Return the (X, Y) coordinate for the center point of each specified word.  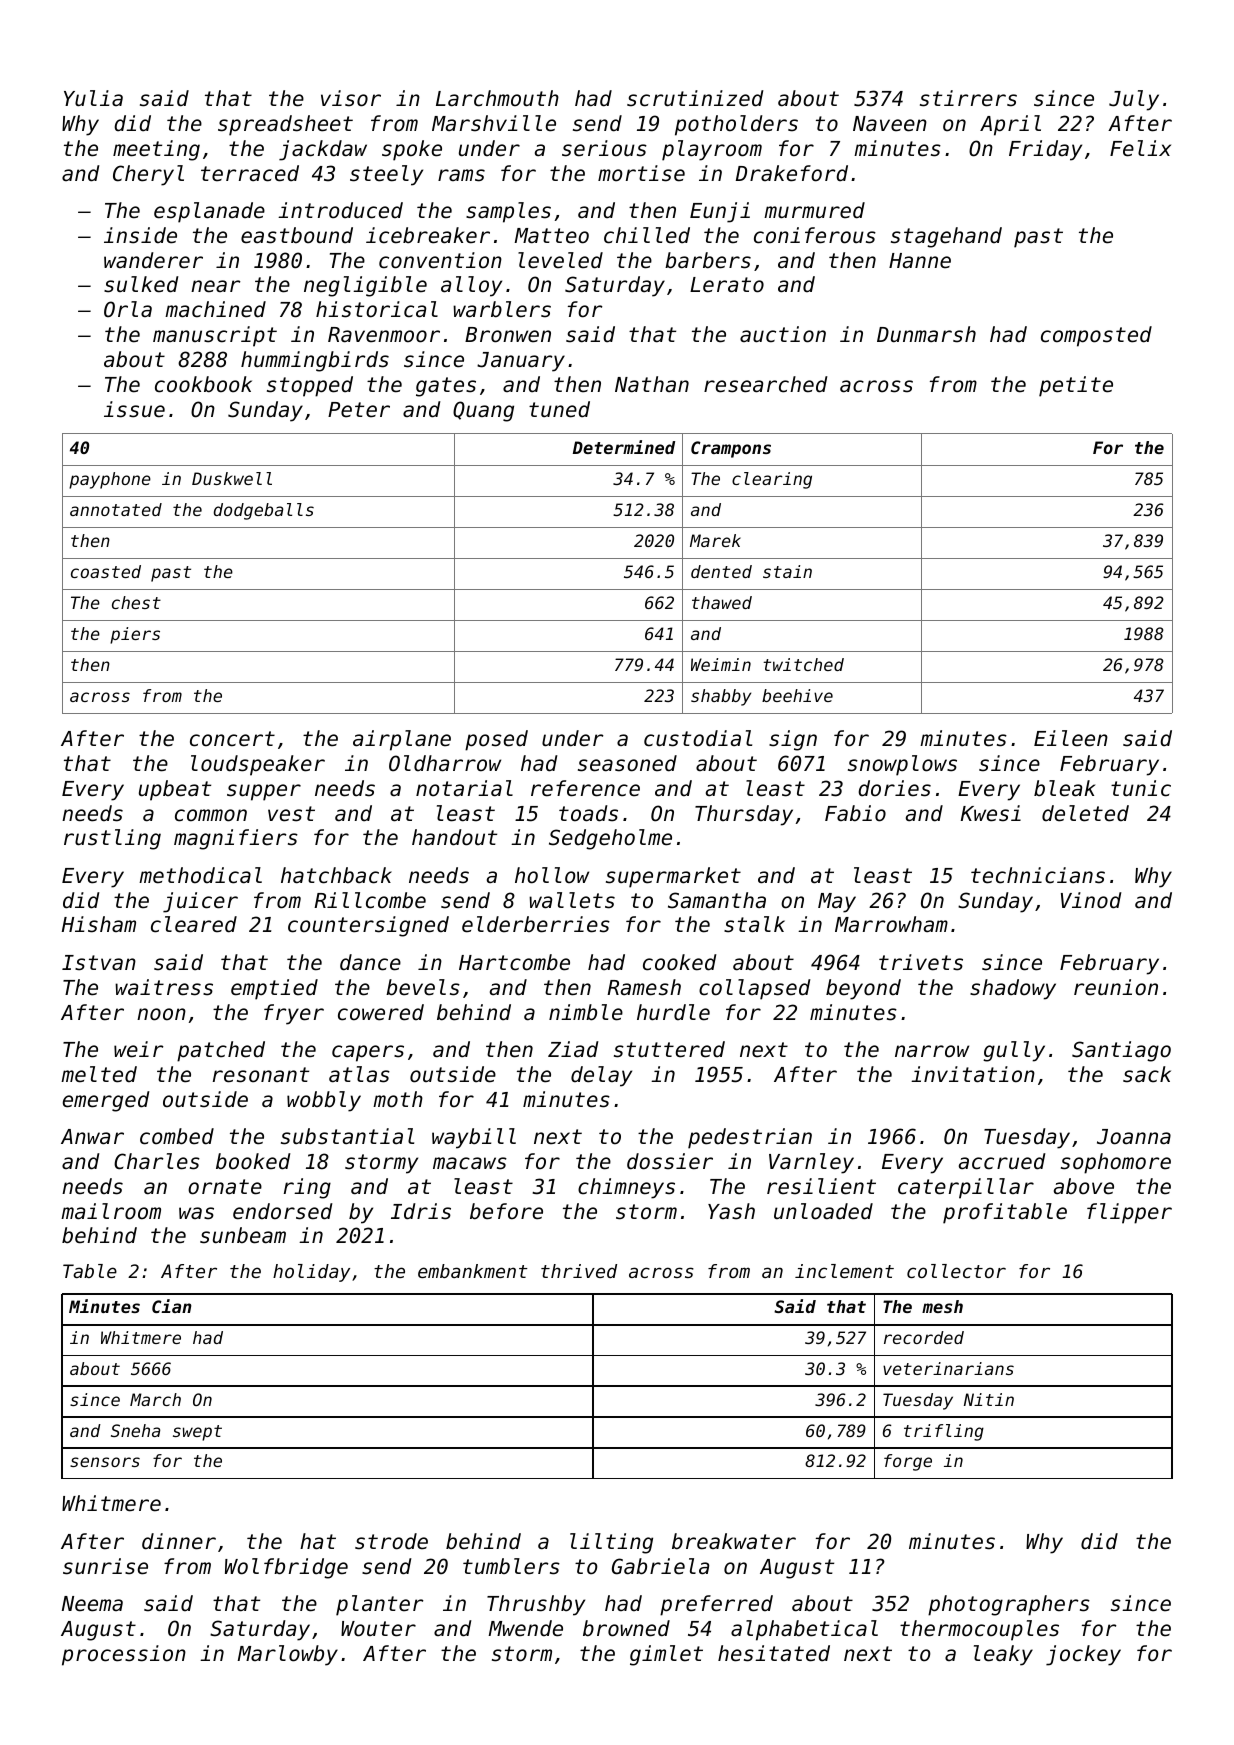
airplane (402, 740)
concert (232, 739)
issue (134, 409)
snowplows (902, 765)
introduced (340, 210)
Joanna (1134, 1137)
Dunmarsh (926, 334)
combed (177, 1136)
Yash (731, 1211)
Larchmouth (497, 98)
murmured (814, 210)
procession (124, 1655)
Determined (624, 447)
